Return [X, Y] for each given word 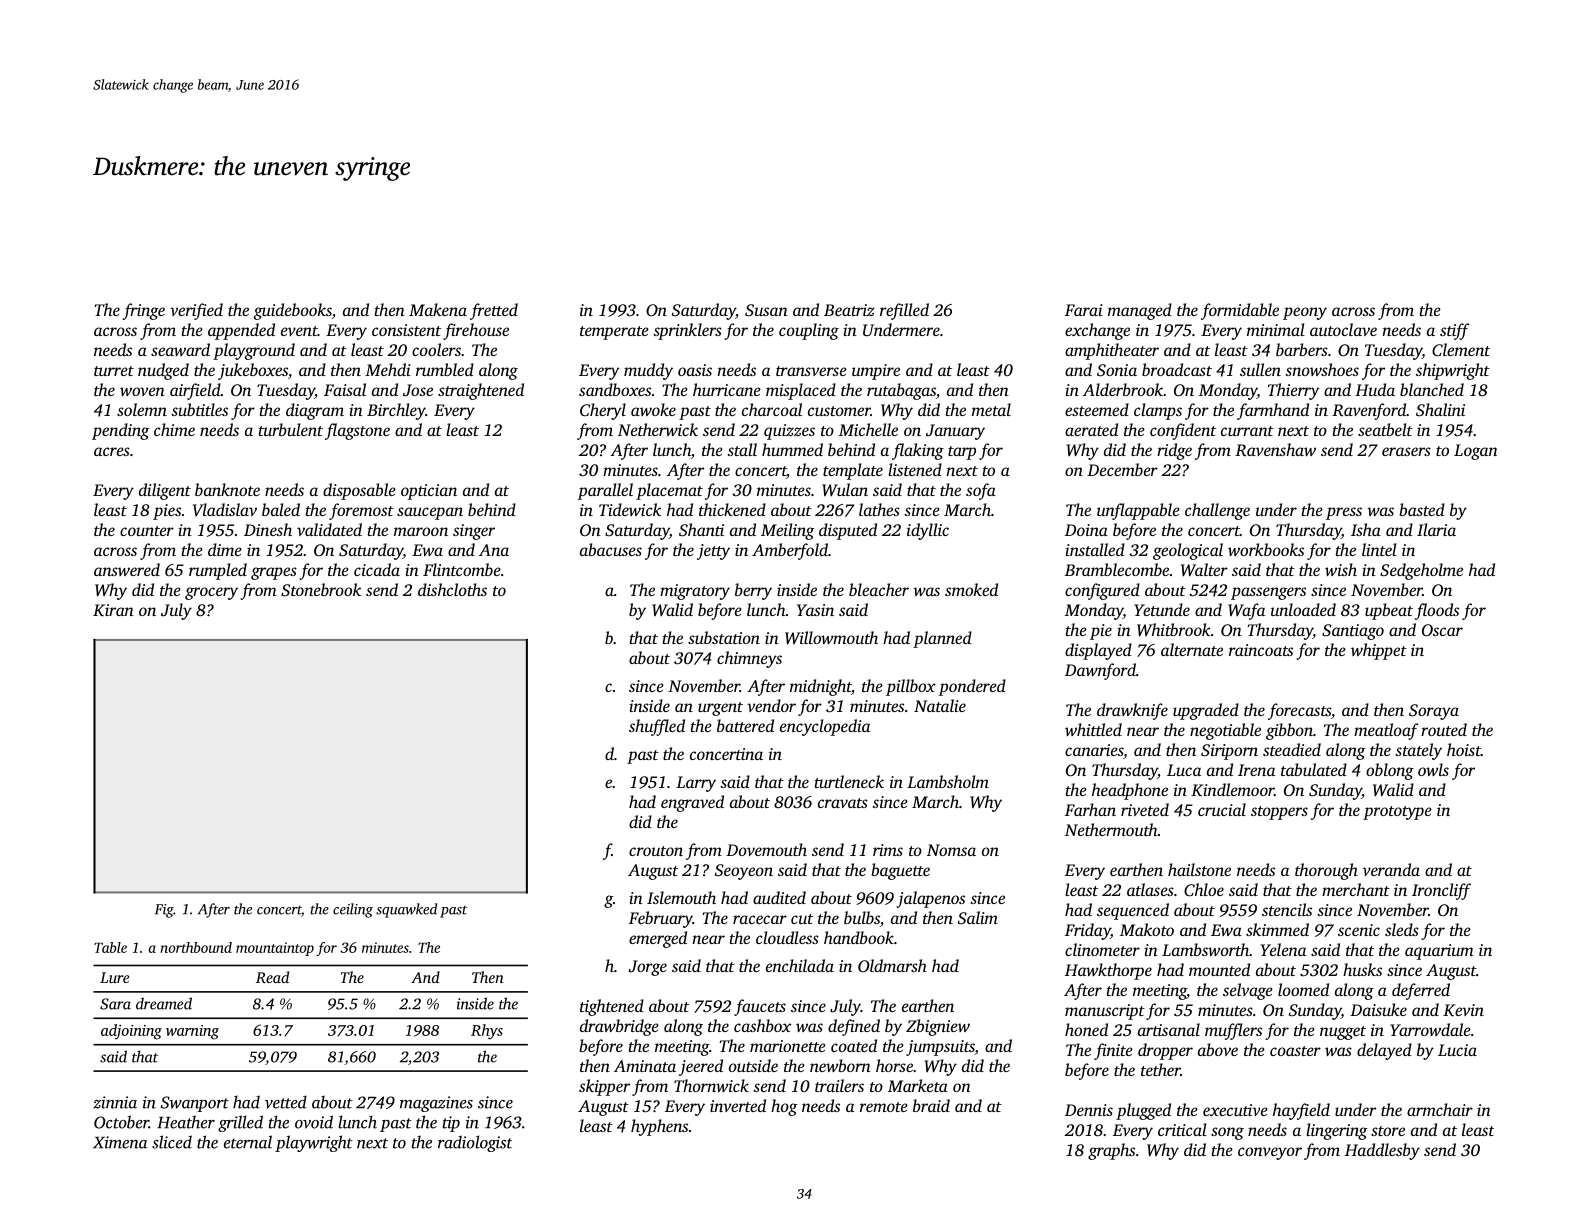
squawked [406, 910]
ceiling [353, 910]
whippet [1379, 651]
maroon [421, 531]
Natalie [940, 705]
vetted [286, 1102]
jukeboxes [253, 371]
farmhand [1273, 411]
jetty [713, 552]
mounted [1219, 969]
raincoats [1261, 650]
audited [779, 897]
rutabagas [901, 391]
